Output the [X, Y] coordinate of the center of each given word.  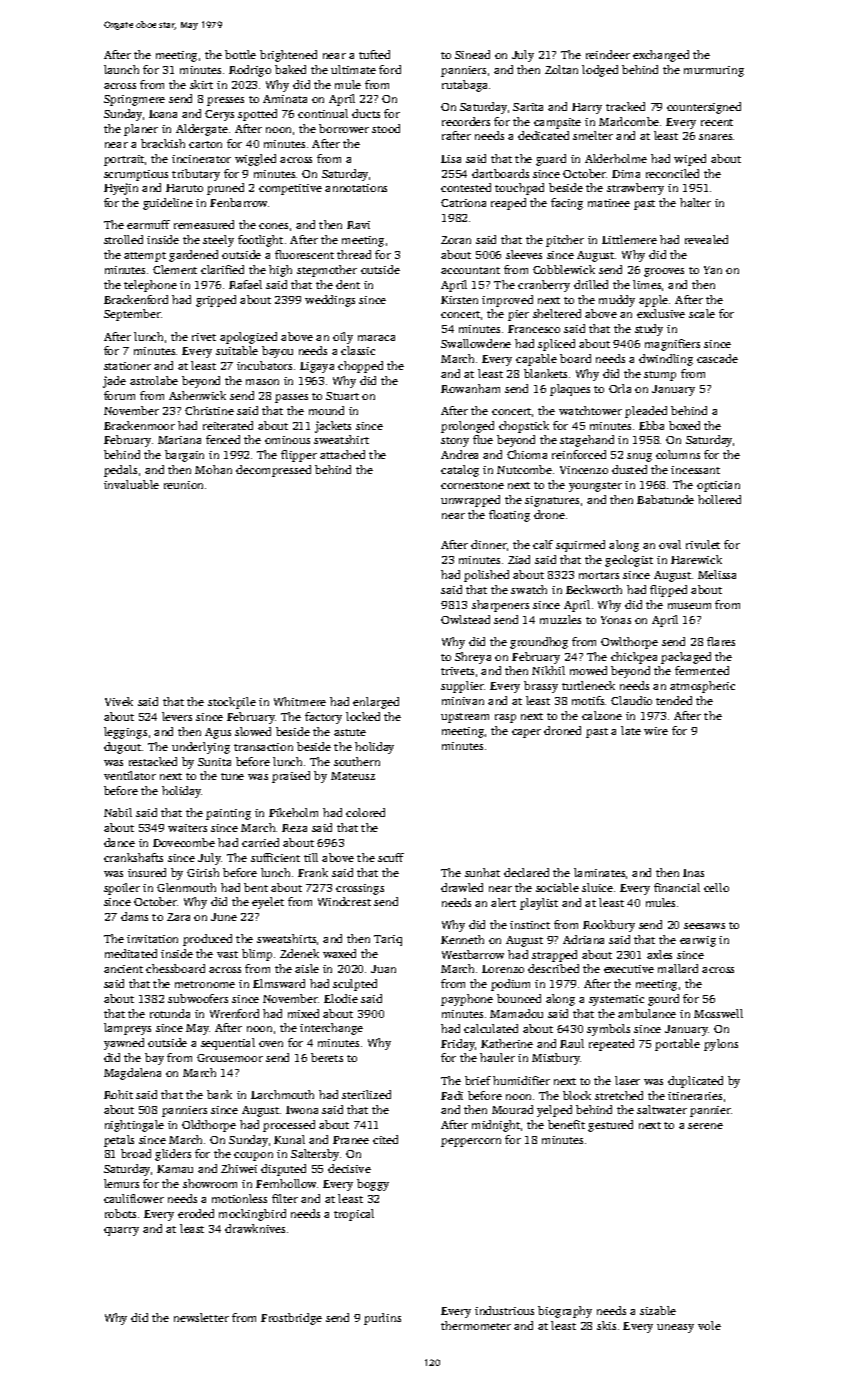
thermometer [476, 1325]
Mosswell [718, 1013]
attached [342, 454]
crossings [360, 889]
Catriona [463, 203]
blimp [257, 955]
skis [606, 1325]
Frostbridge [291, 1319]
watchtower [590, 410]
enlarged [376, 703]
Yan [713, 270]
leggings [125, 733]
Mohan [213, 469]
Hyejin [121, 189]
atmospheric [702, 687]
